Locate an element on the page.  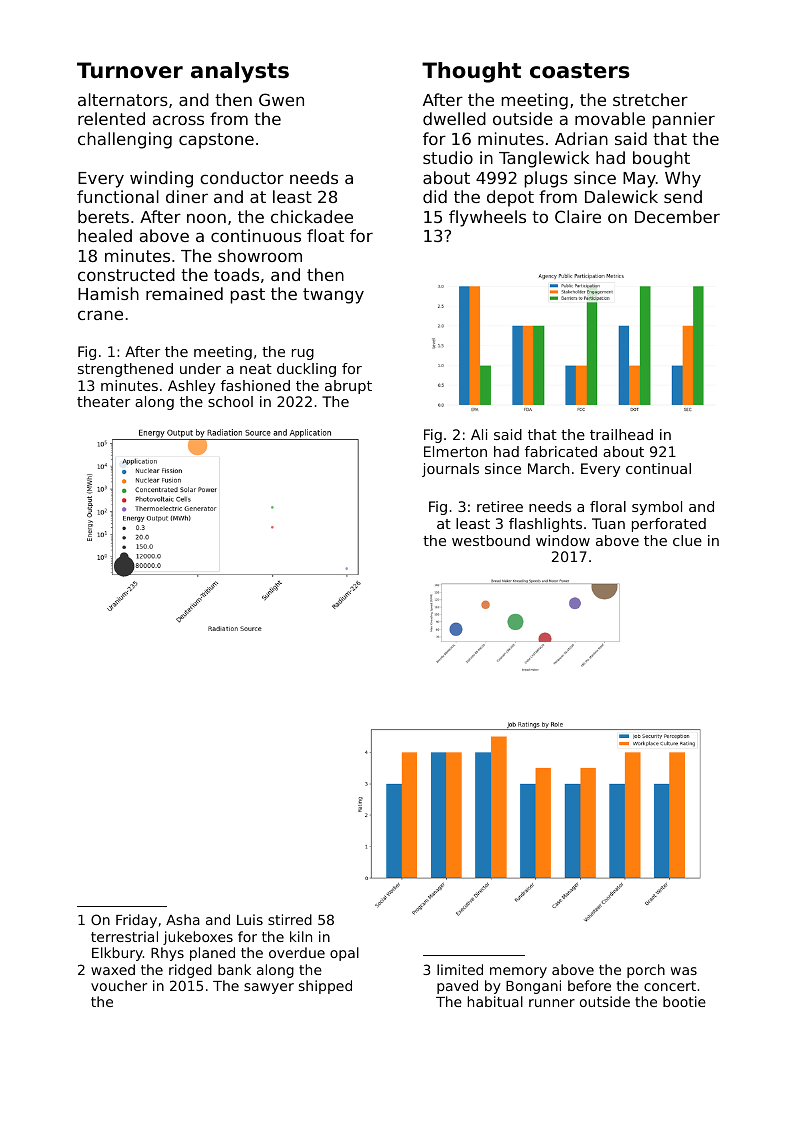
coasters is located at coordinates (580, 71).
